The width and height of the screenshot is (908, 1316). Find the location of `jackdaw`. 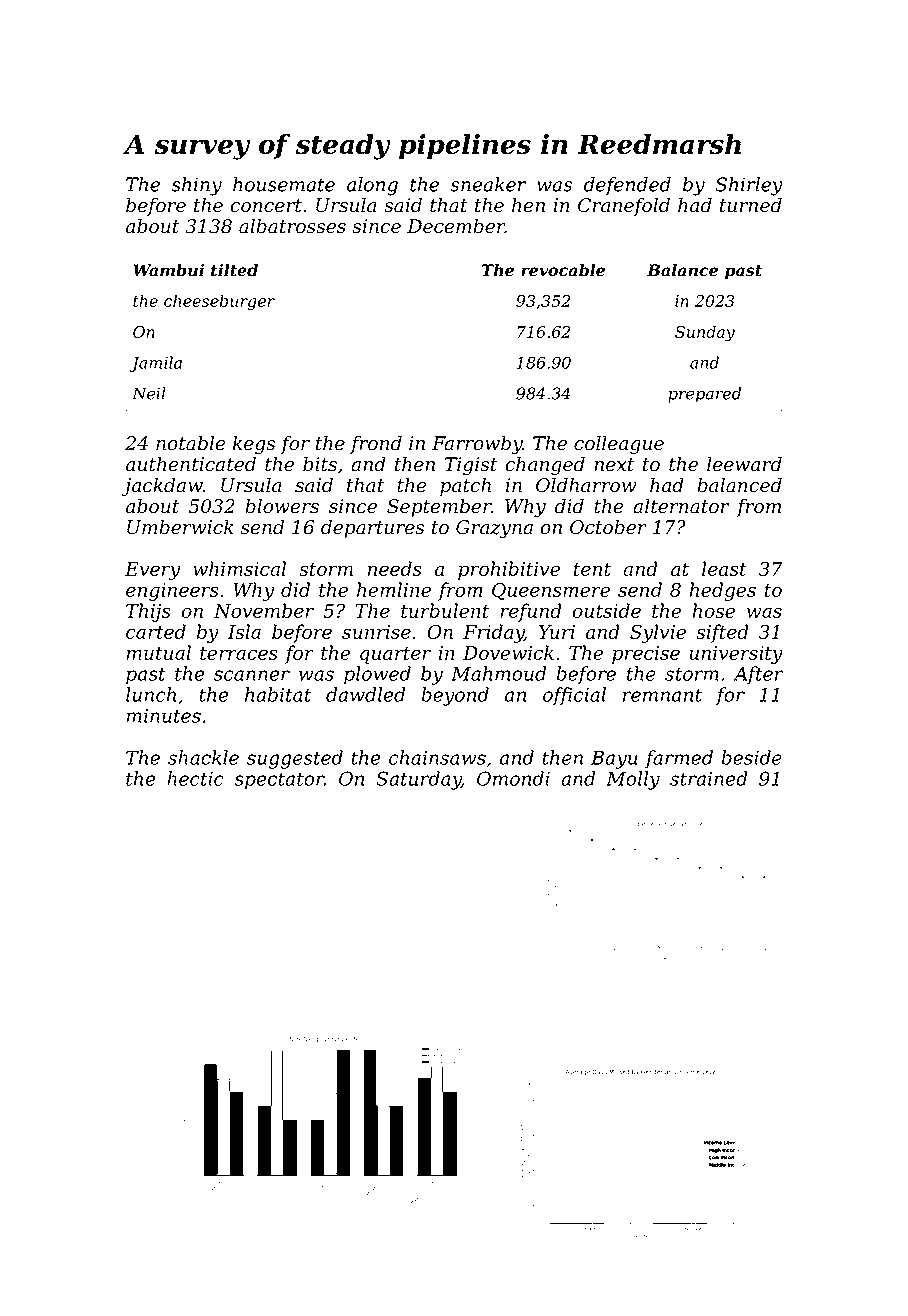

jackdaw is located at coordinates (162, 487).
